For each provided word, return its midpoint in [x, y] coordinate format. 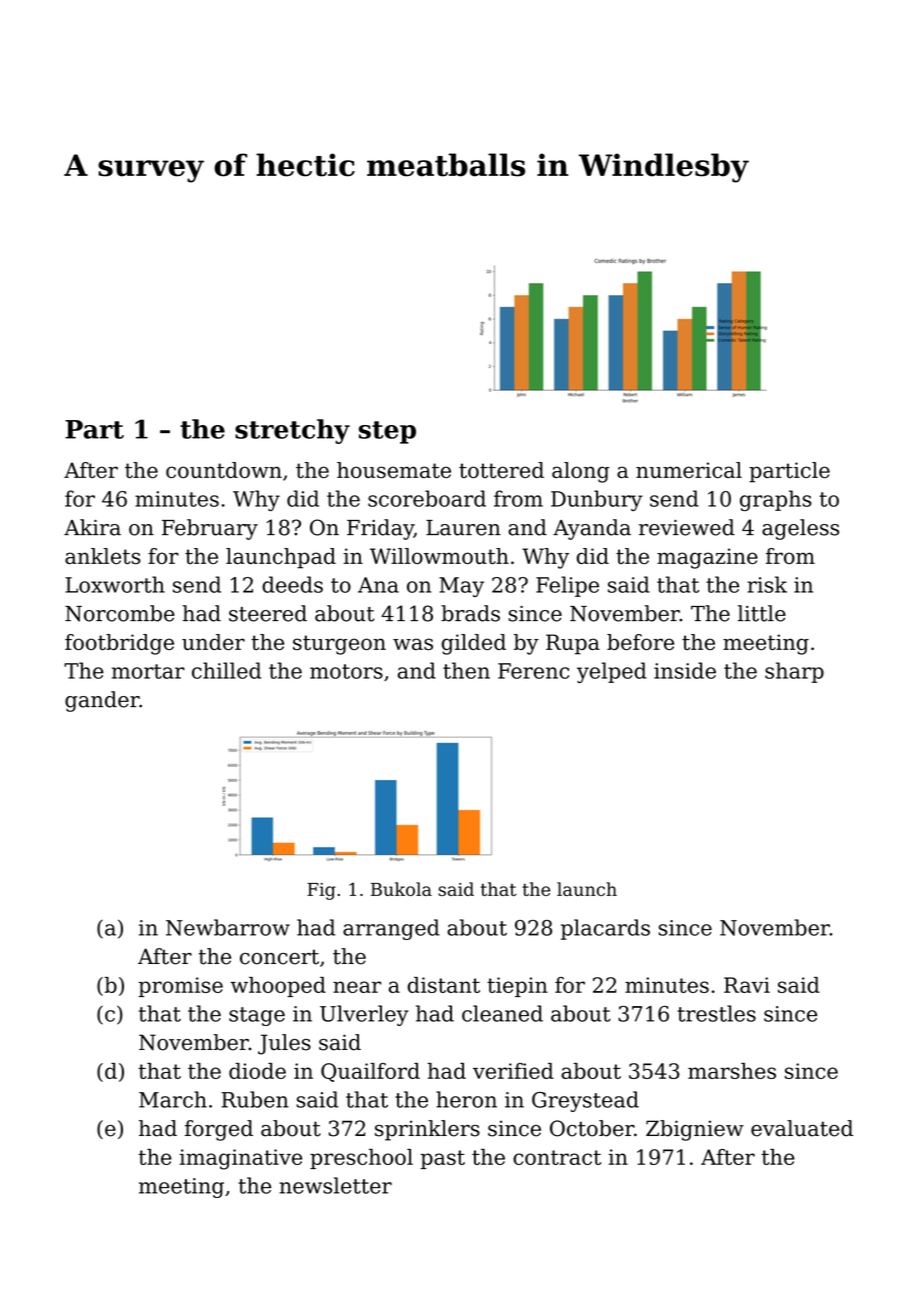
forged [219, 1130]
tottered [501, 470]
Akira [92, 527]
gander [102, 701]
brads [470, 613]
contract [557, 1157]
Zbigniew [695, 1130]
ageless [800, 529]
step [387, 432]
